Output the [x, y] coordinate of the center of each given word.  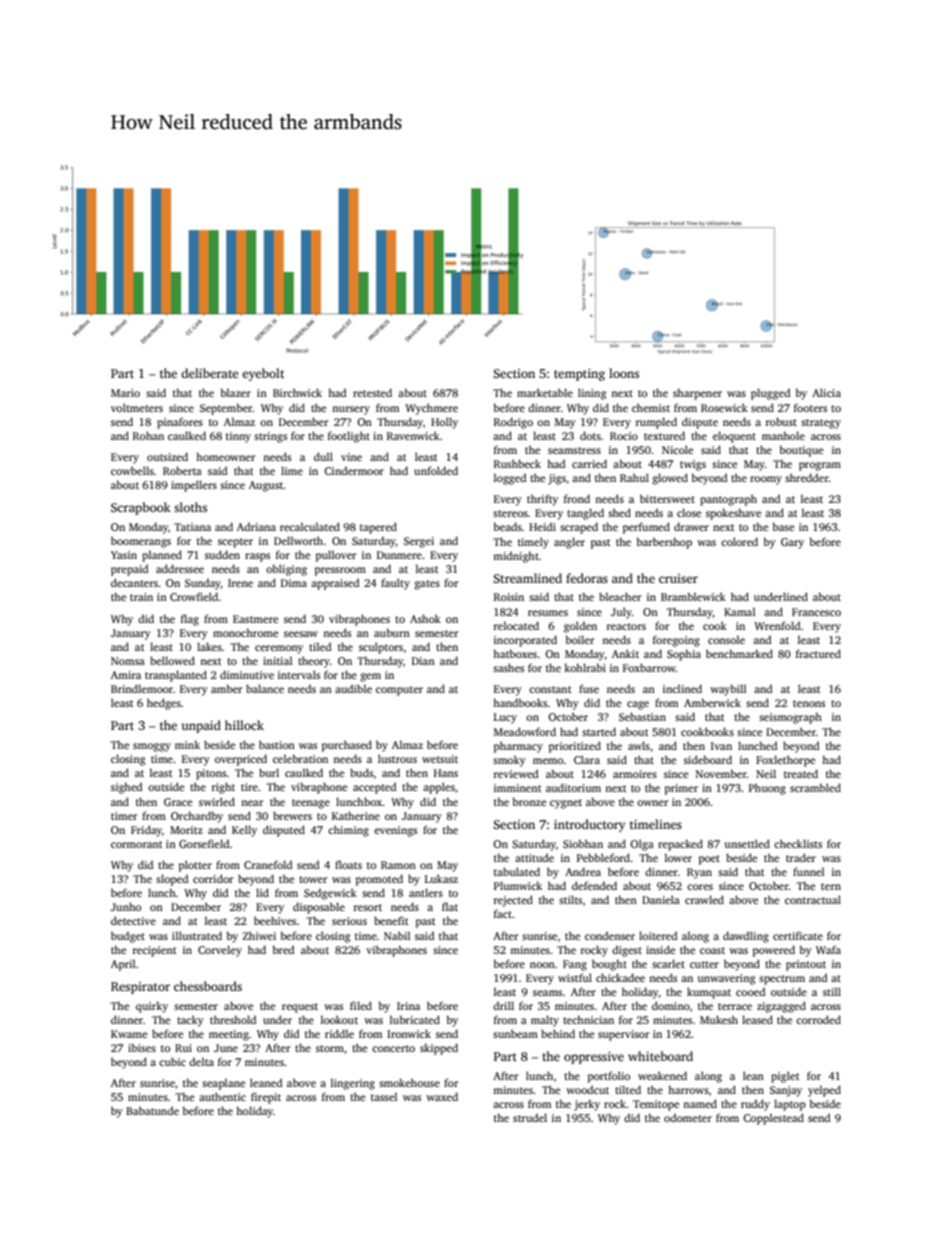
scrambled [815, 787]
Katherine [356, 815]
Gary [792, 543]
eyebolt [263, 374]
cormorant [136, 844]
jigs [557, 479]
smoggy [152, 747]
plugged [770, 394]
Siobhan [583, 843]
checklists [798, 843]
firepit [266, 1098]
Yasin [124, 555]
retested [372, 392]
